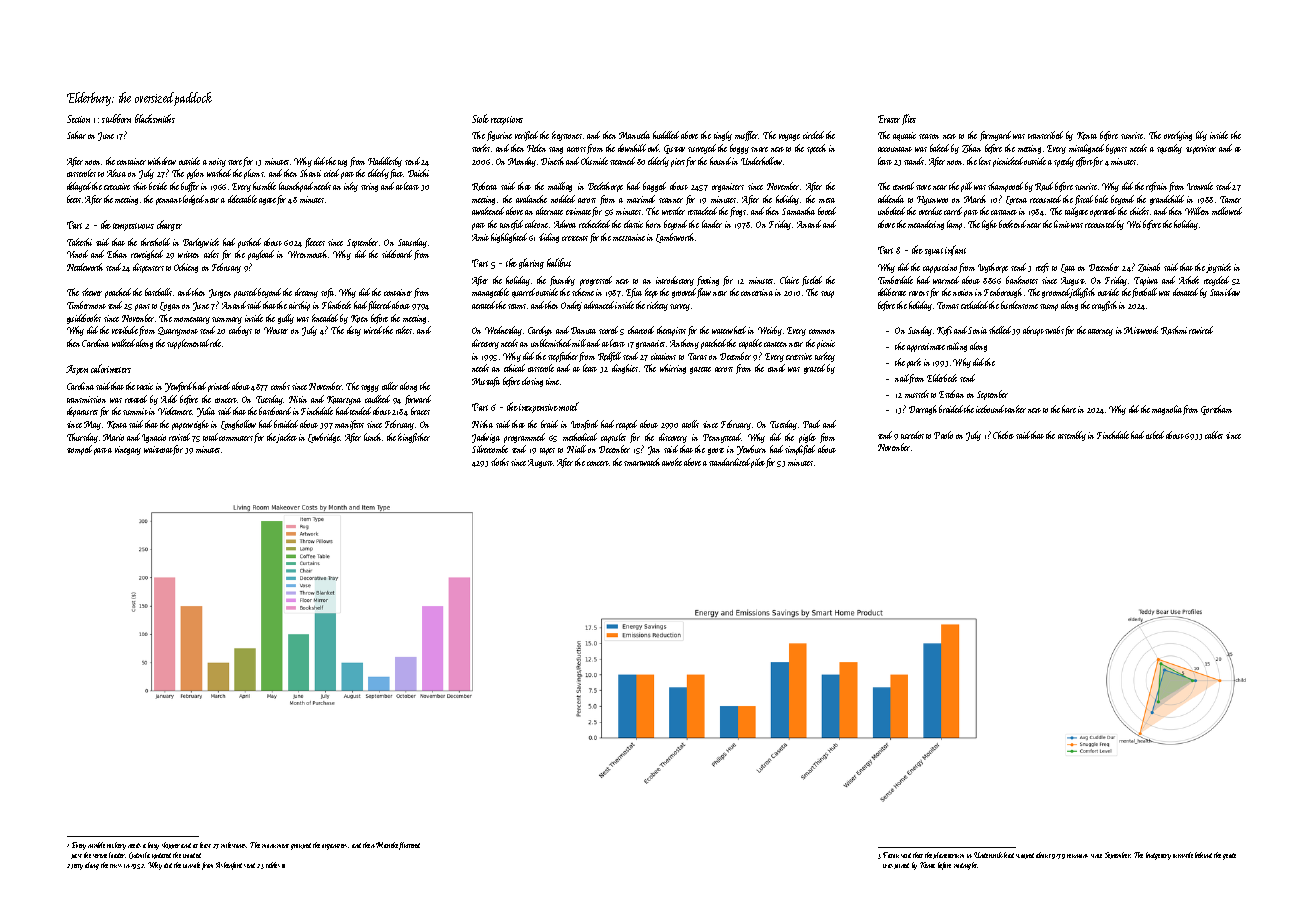 This document has height=924, width=1308. Describe the element at coordinates (1033, 331) in the document. I see `abrupt` at that location.
